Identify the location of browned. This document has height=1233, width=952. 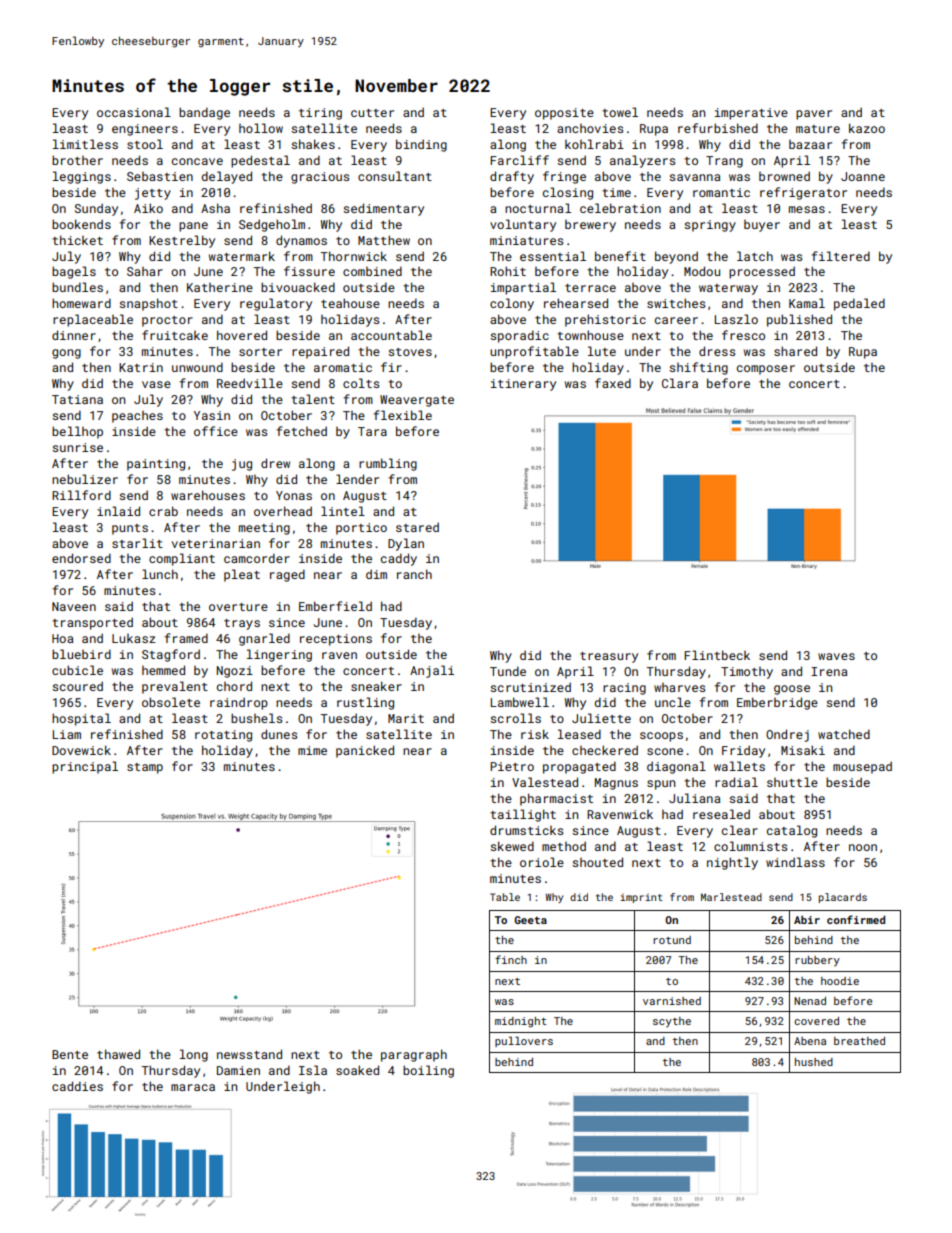
(784, 176).
